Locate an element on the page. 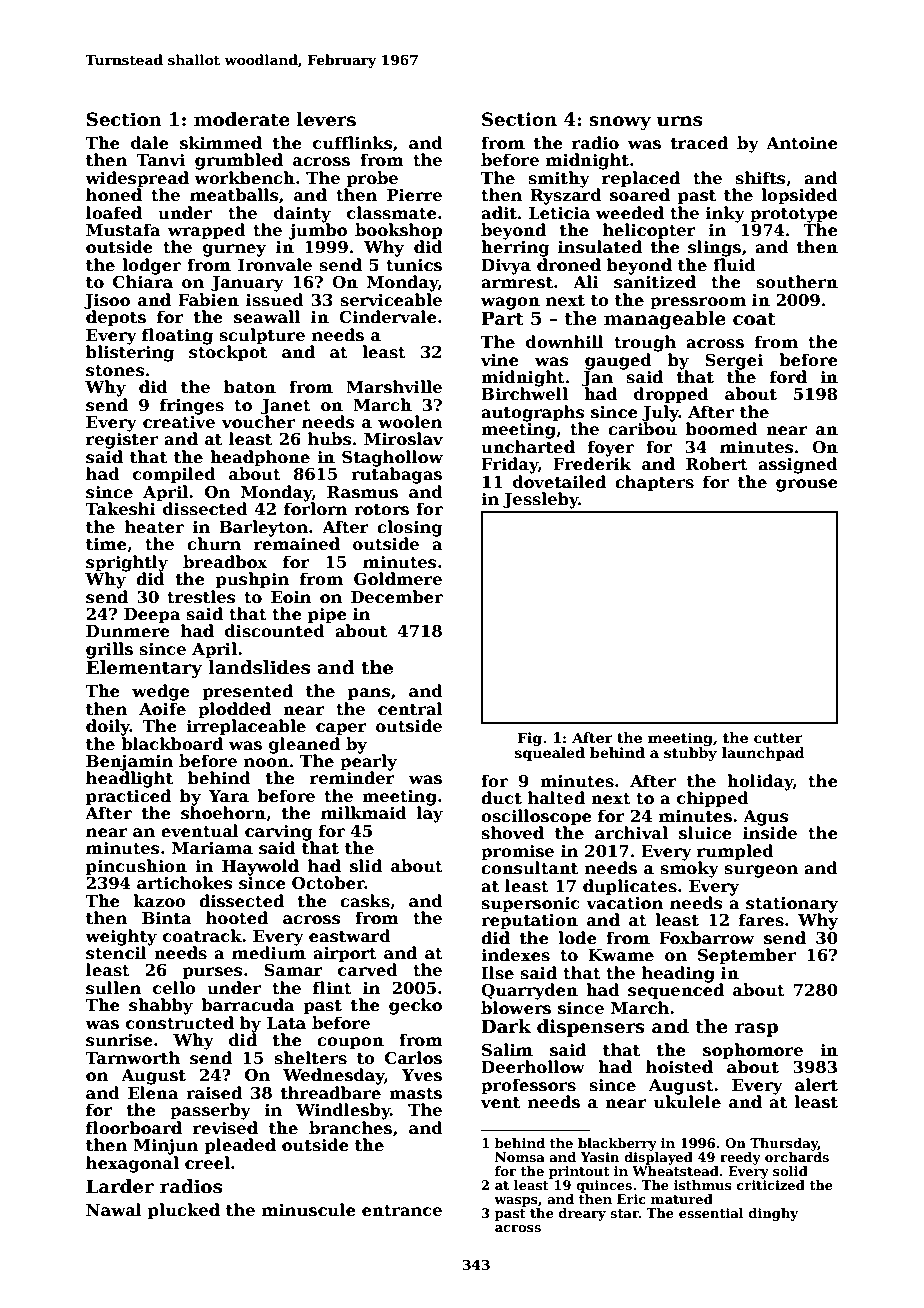 This image has height=1308, width=924. rumpled is located at coordinates (735, 852).
